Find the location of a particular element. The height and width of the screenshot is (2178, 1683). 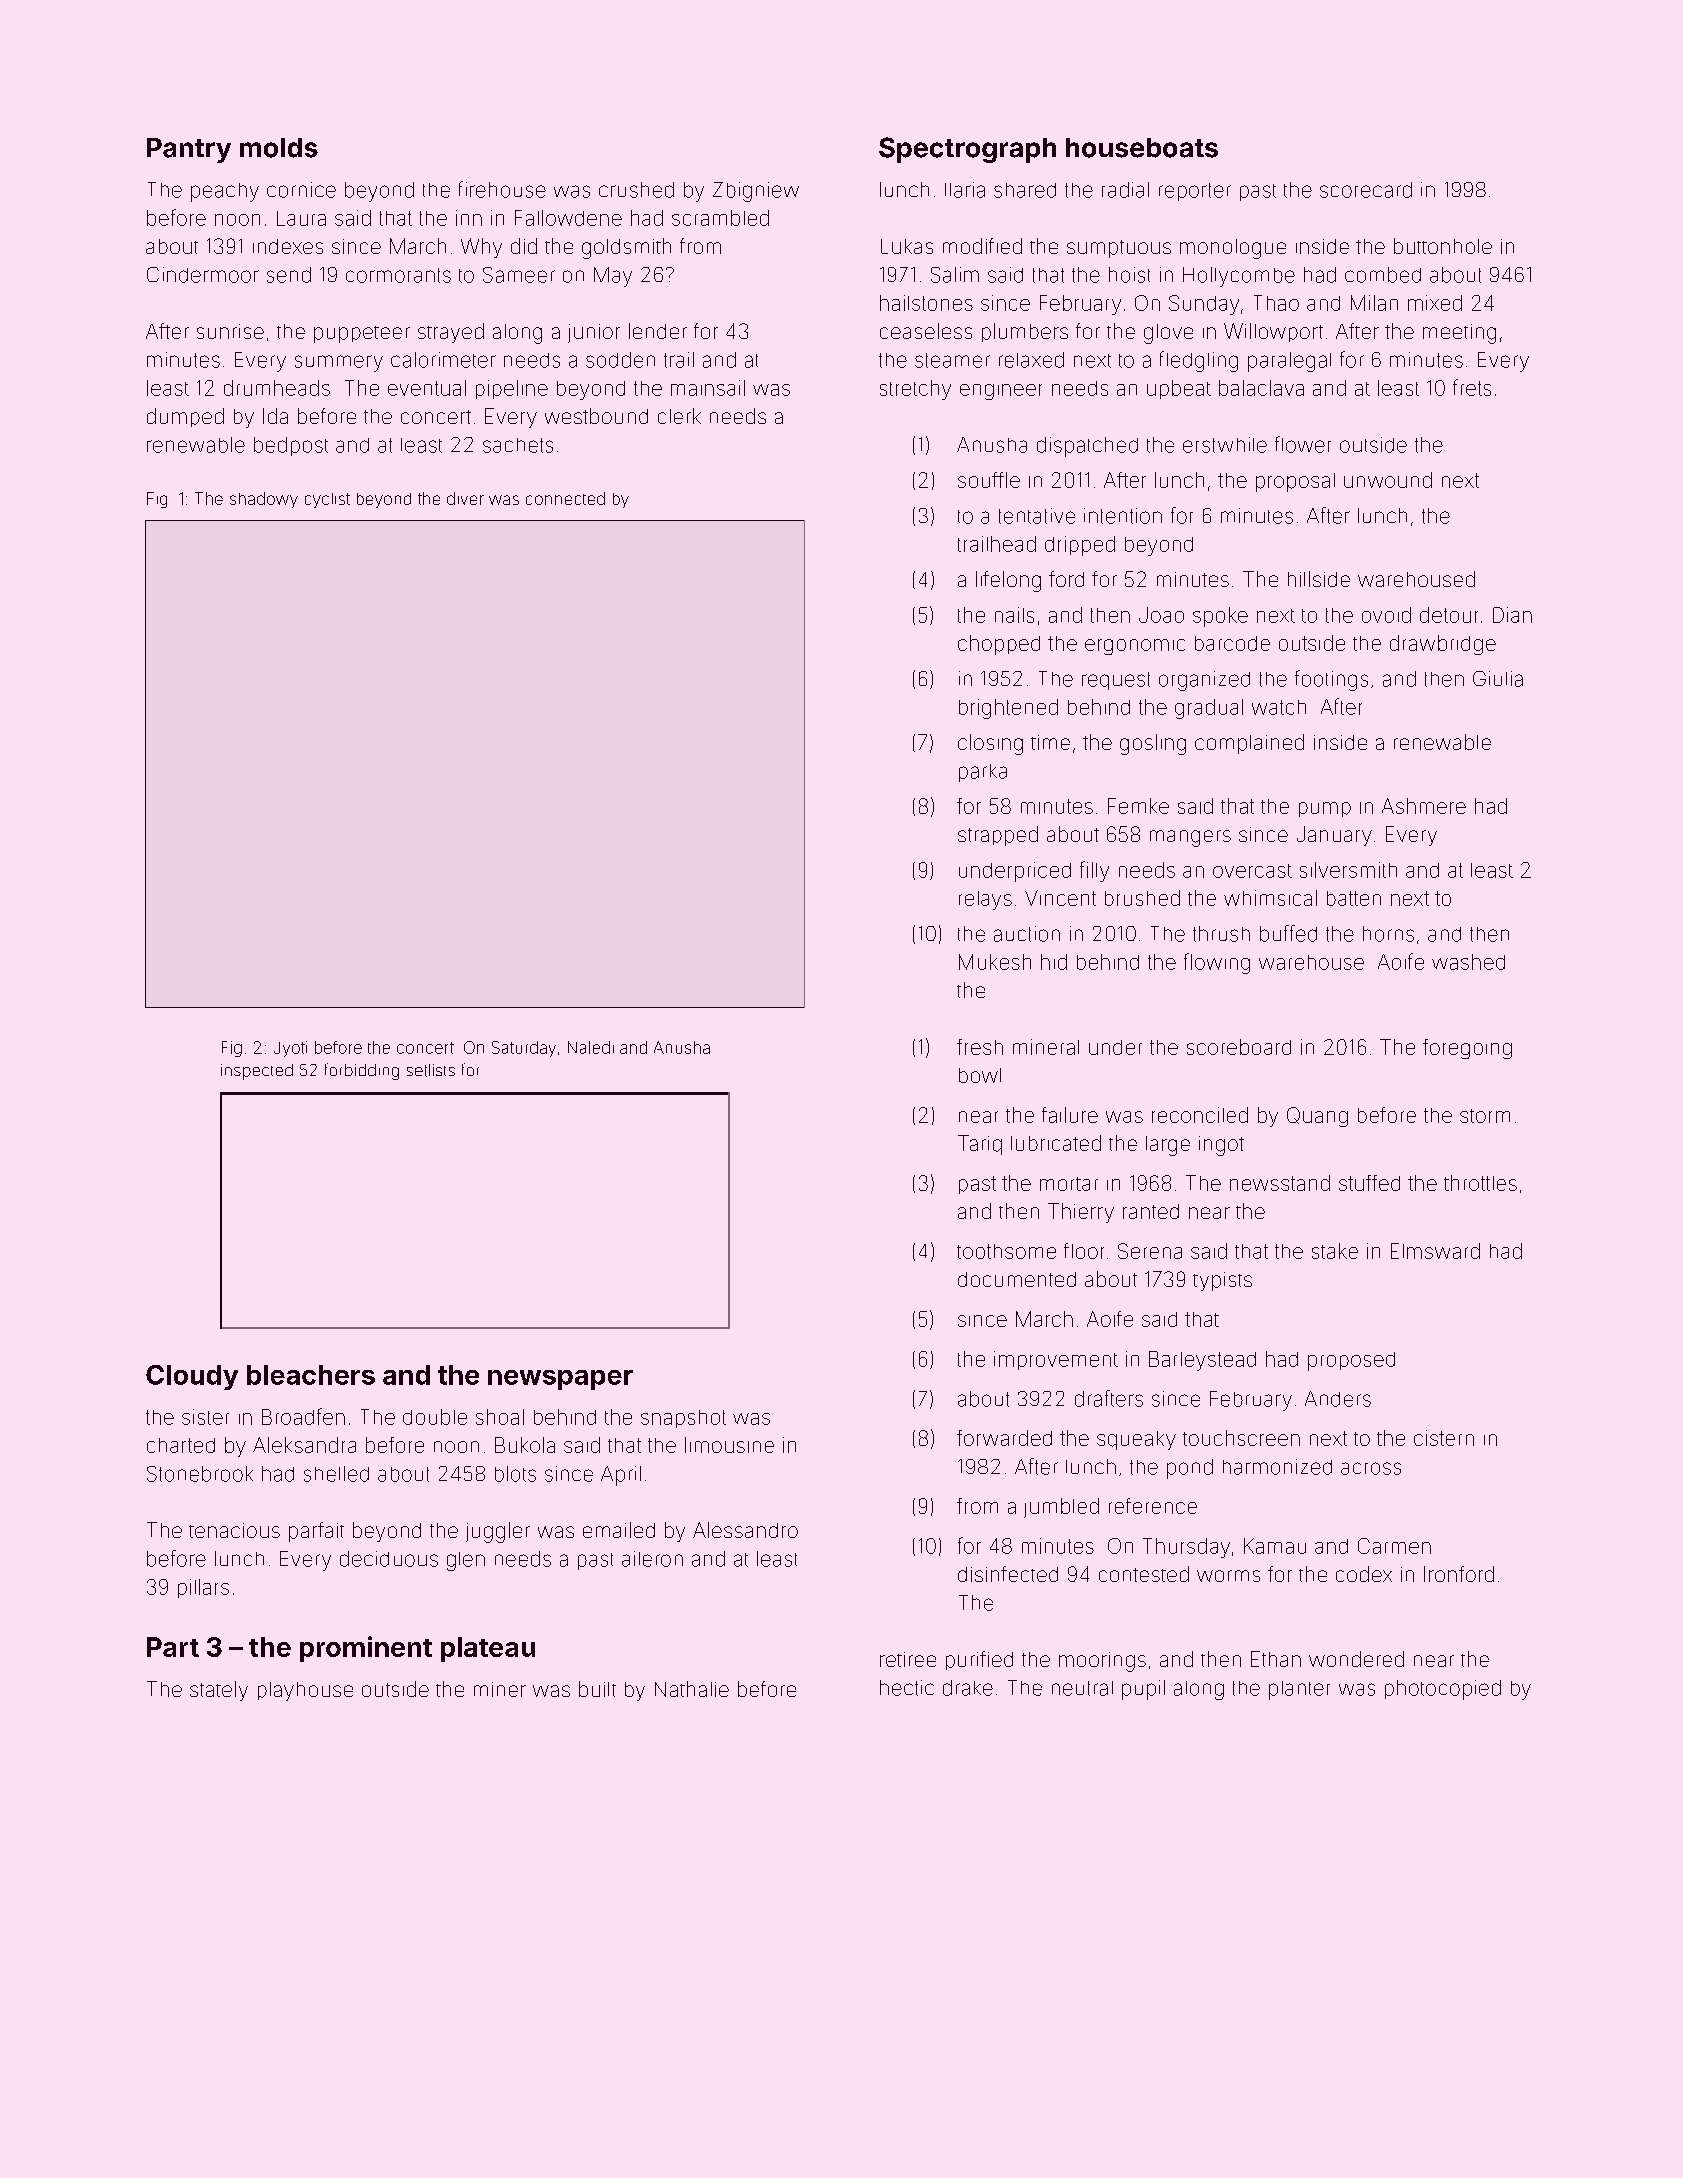

firehouse is located at coordinates (502, 189).
